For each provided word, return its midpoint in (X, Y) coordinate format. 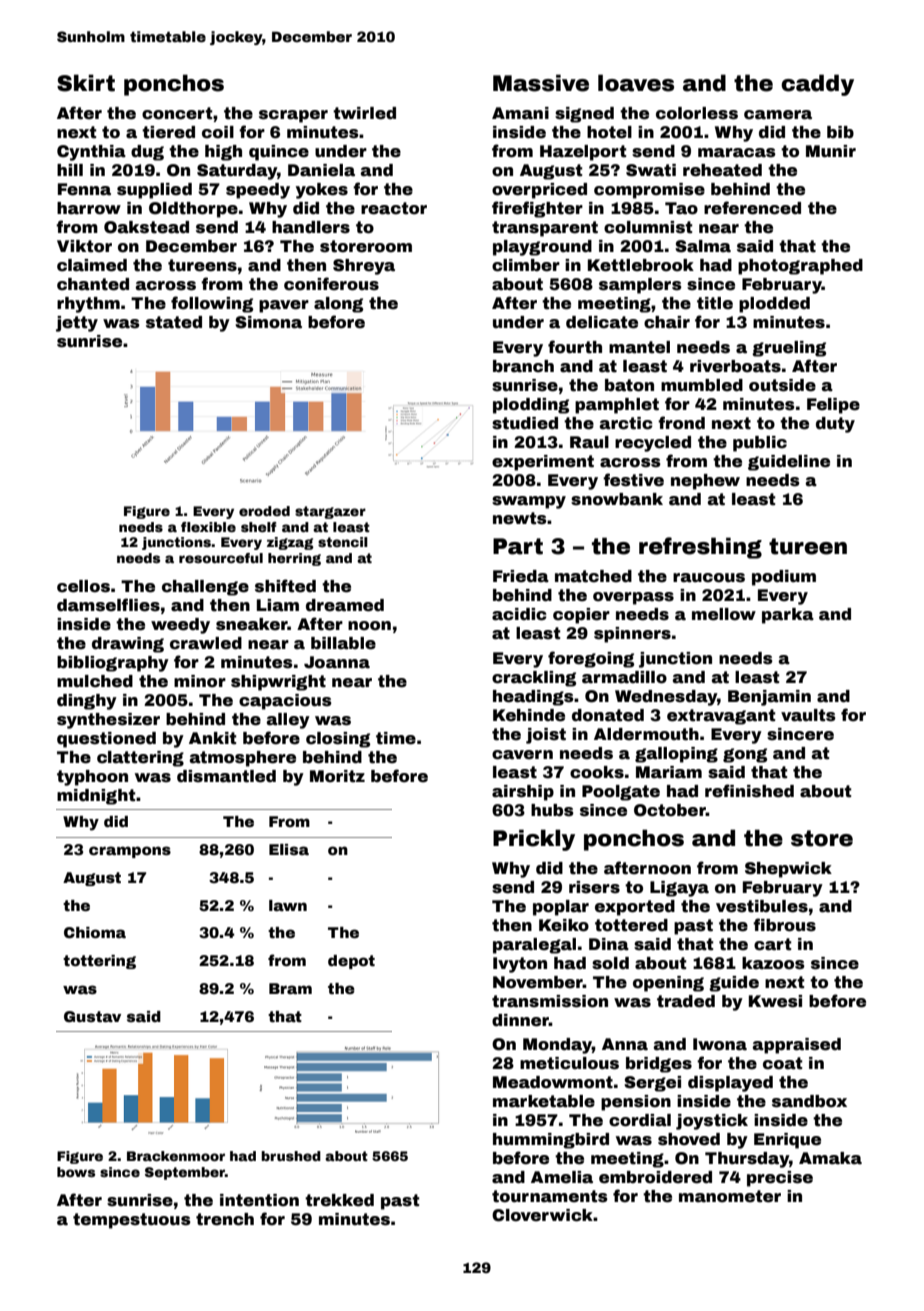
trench (225, 1219)
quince (279, 153)
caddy (817, 85)
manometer (730, 1196)
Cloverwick (542, 1215)
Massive (541, 83)
